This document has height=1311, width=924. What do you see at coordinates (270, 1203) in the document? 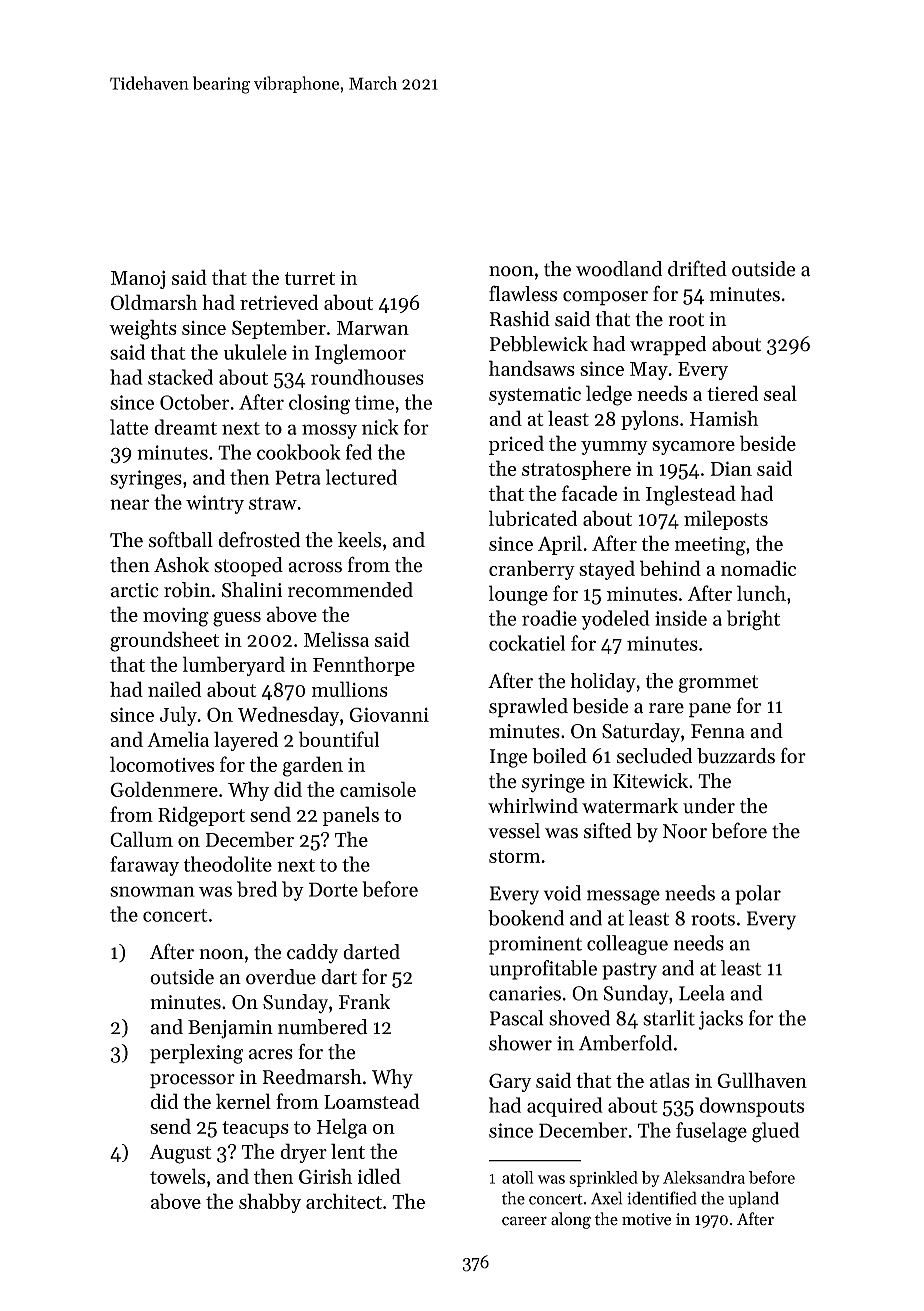
I see `shabby` at bounding box center [270, 1203].
